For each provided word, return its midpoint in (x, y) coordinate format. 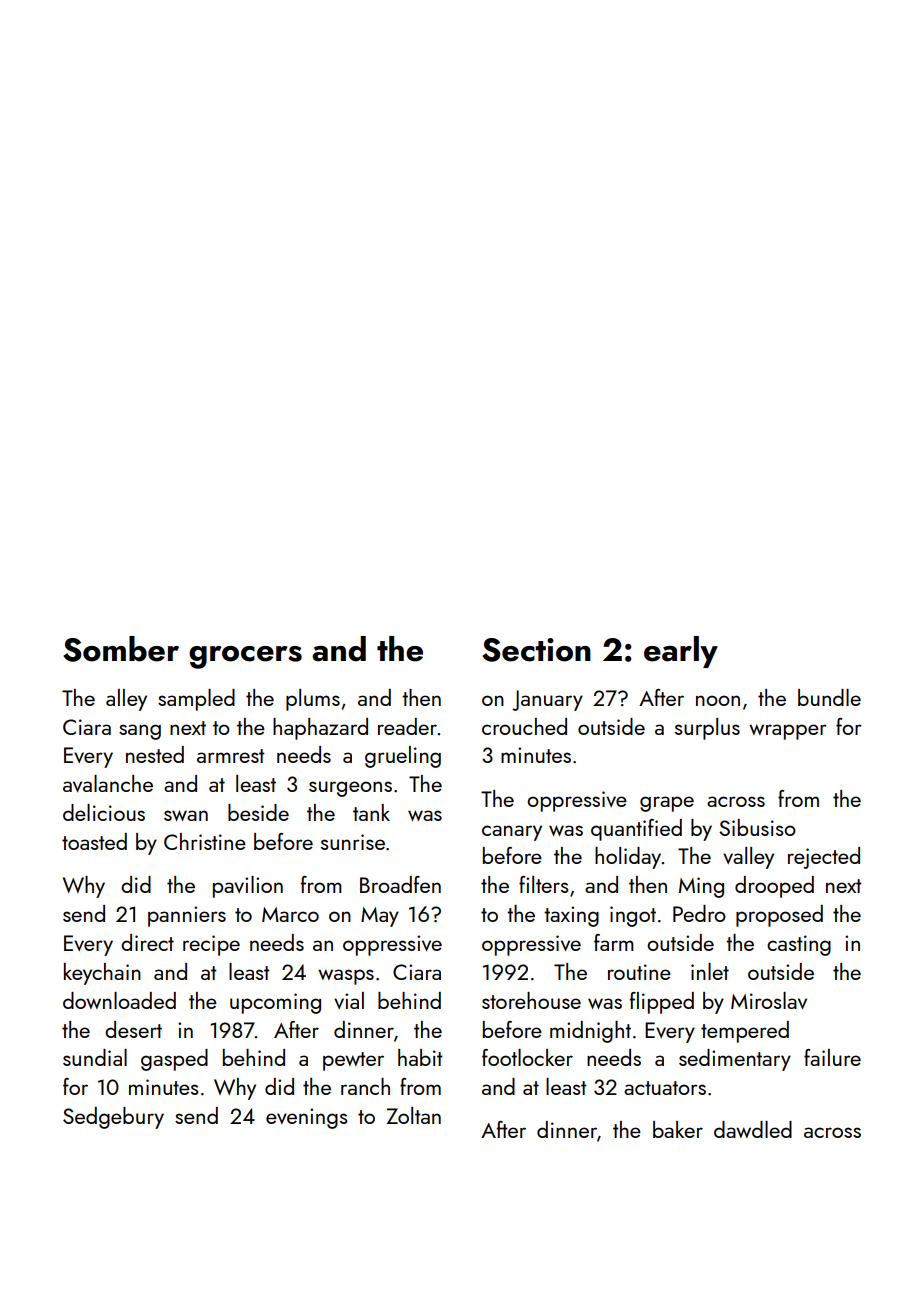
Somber (121, 649)
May (380, 917)
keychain (102, 974)
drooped (774, 887)
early (681, 652)
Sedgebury (113, 1118)
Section (536, 650)
